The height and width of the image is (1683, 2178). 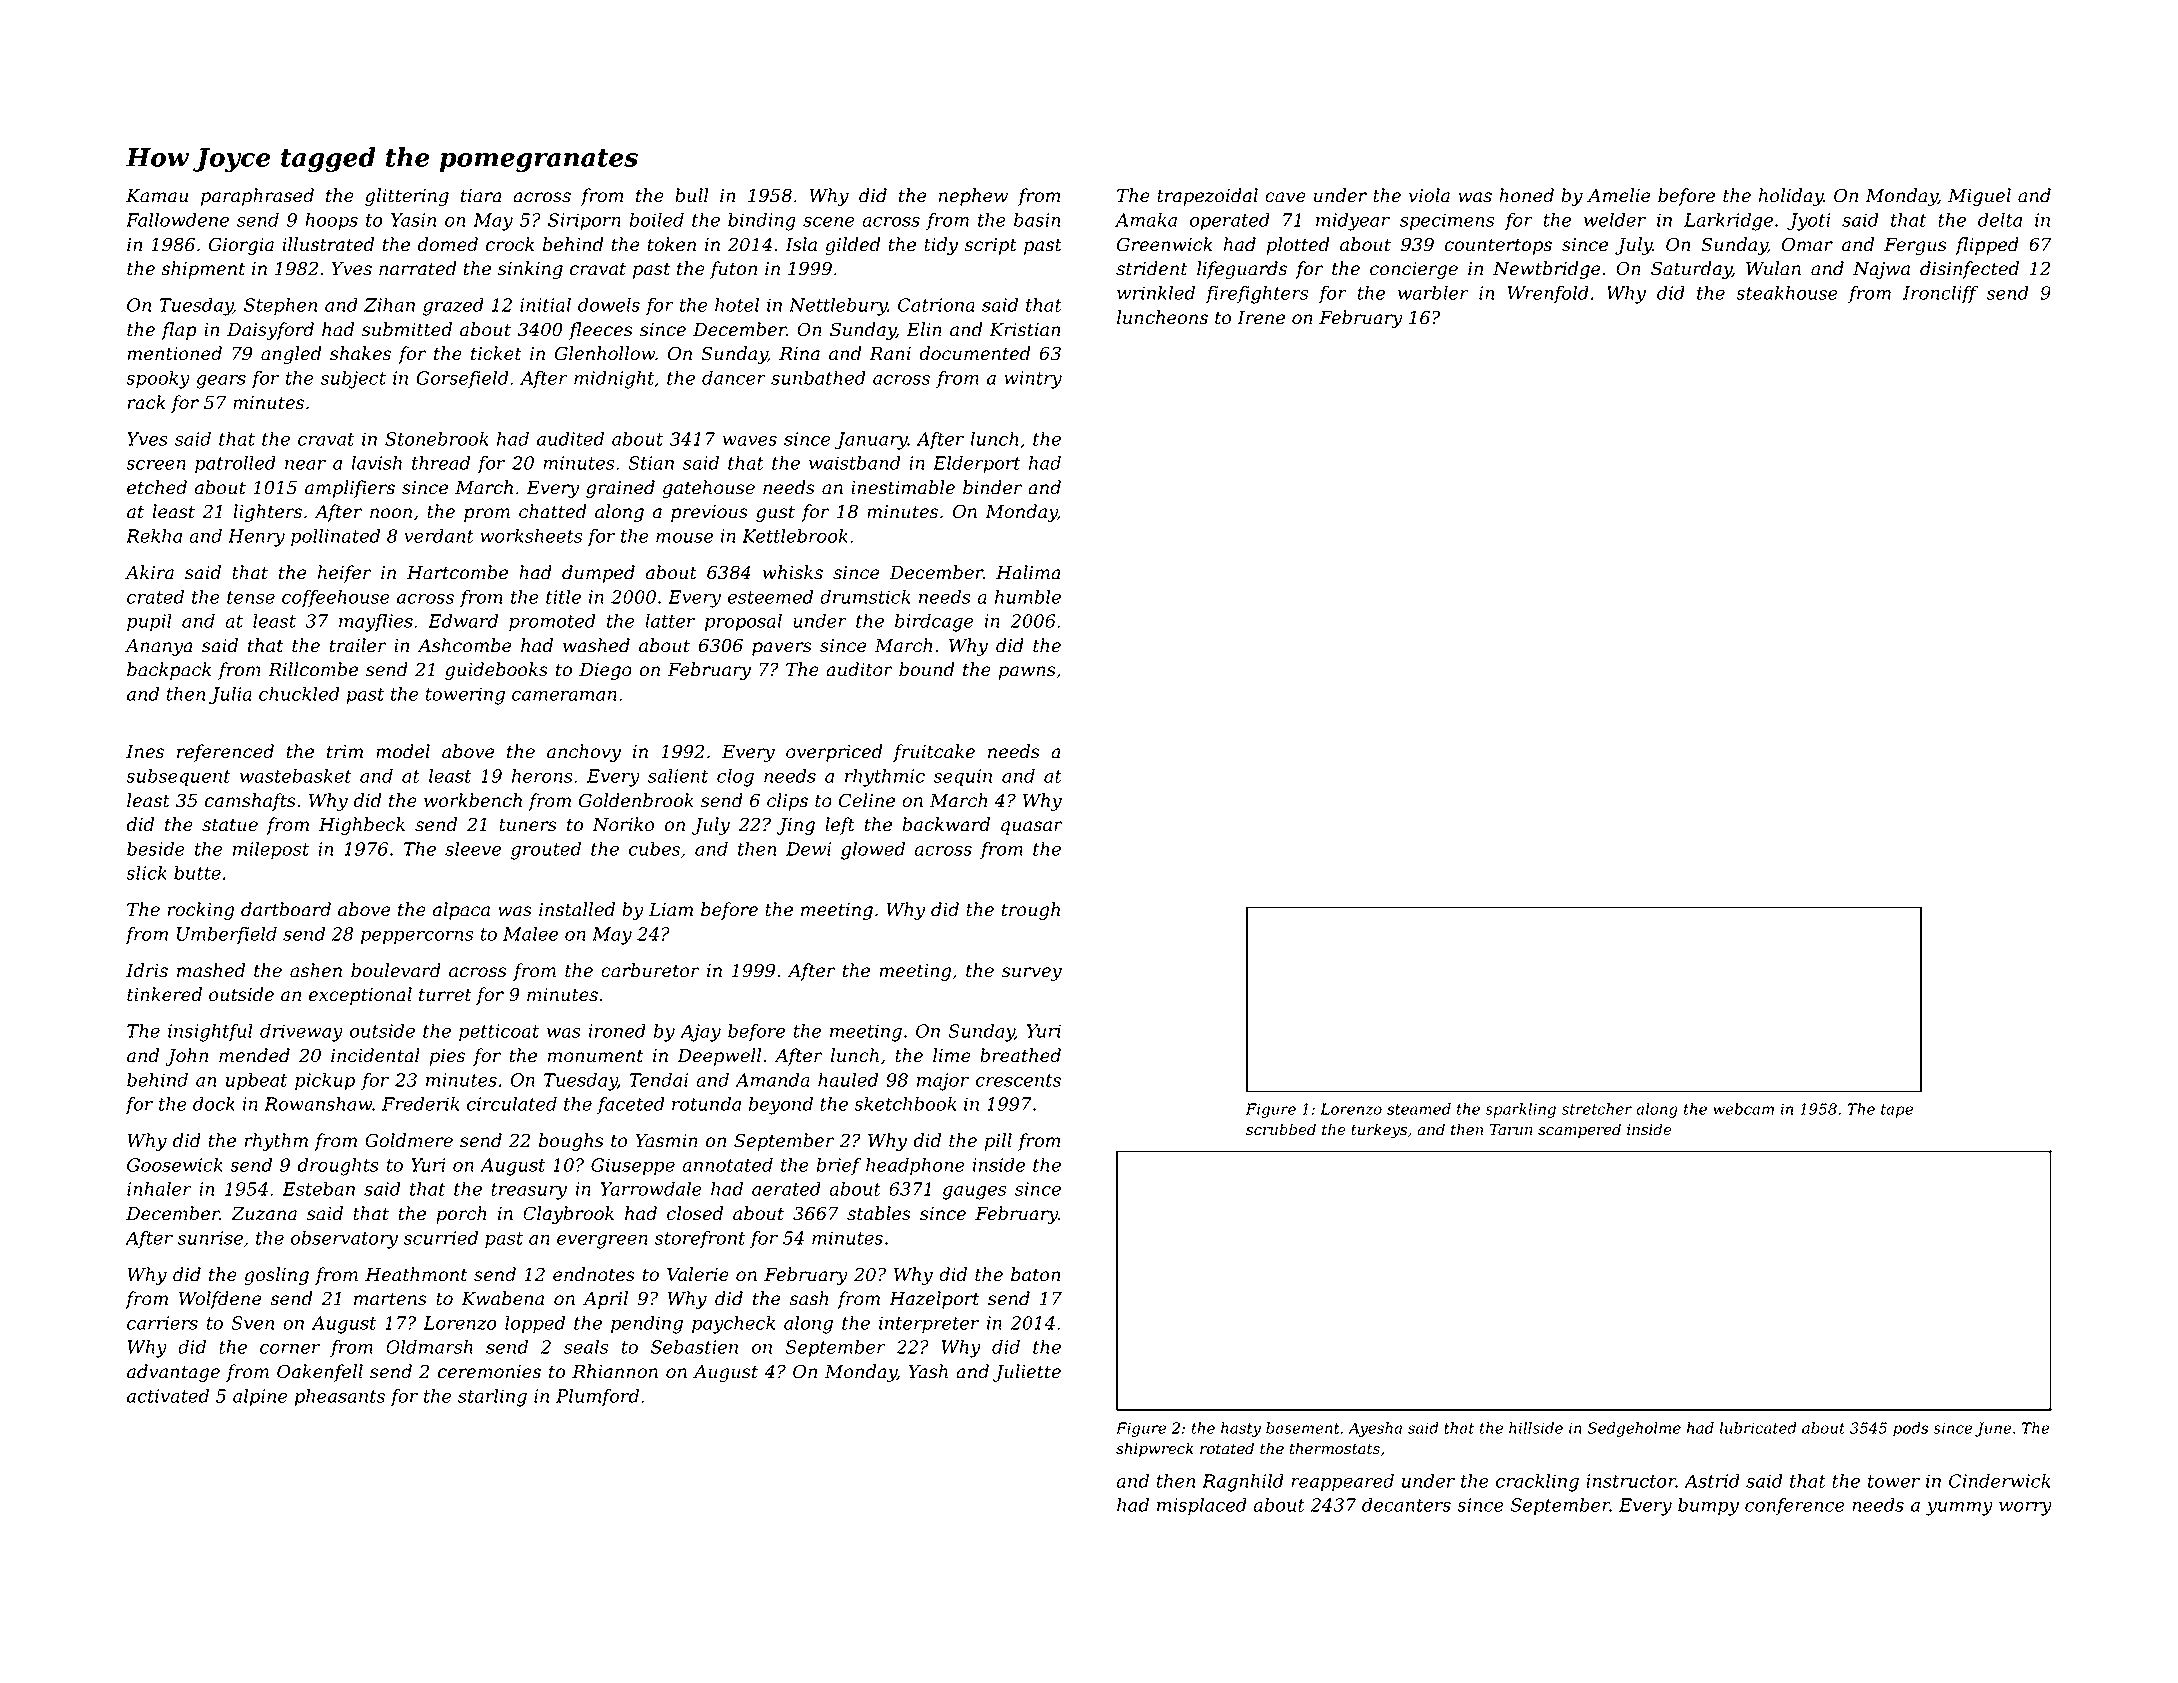 I want to click on Sven, so click(x=252, y=1323).
